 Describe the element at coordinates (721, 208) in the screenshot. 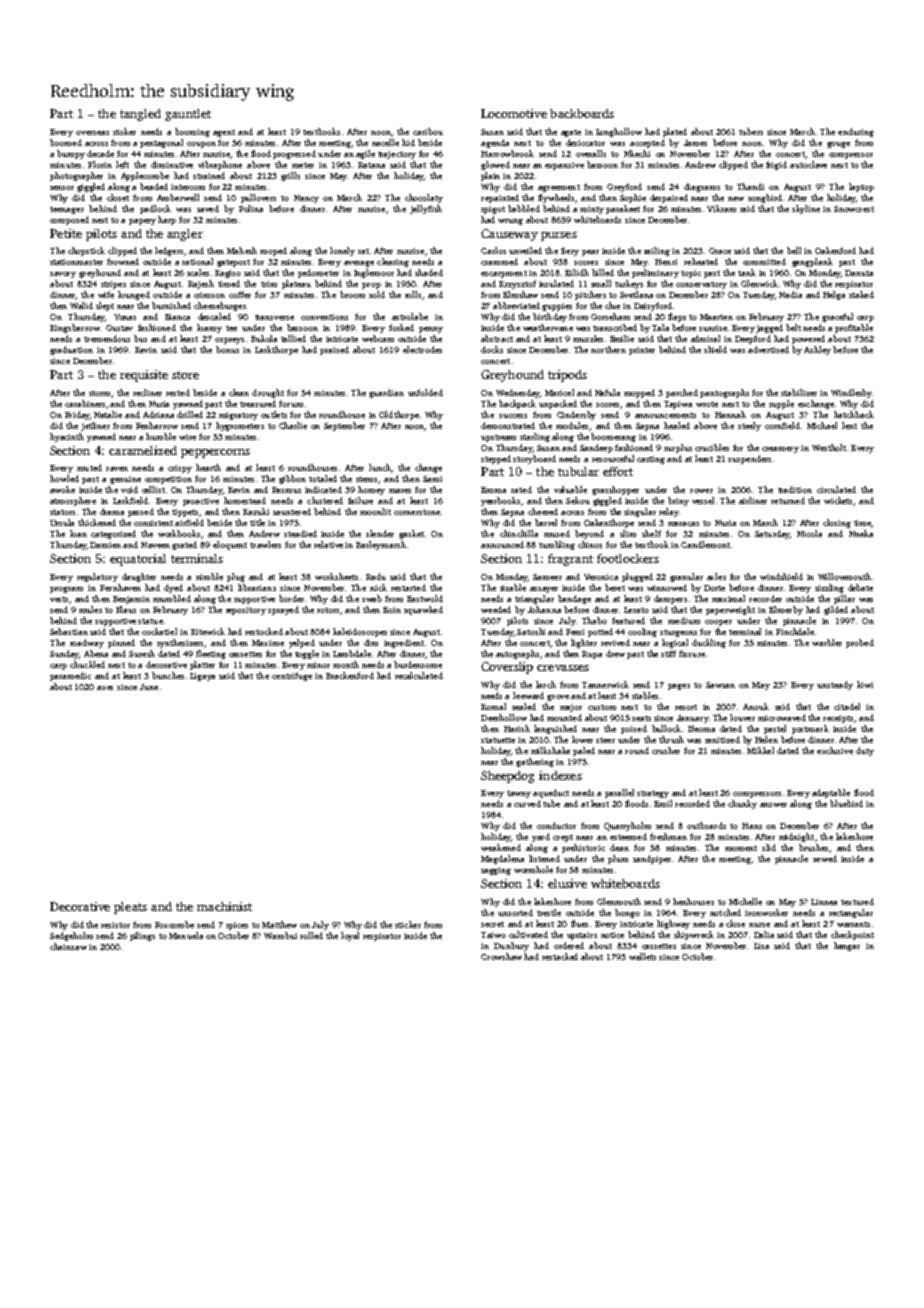

I see `Vikram` at that location.
